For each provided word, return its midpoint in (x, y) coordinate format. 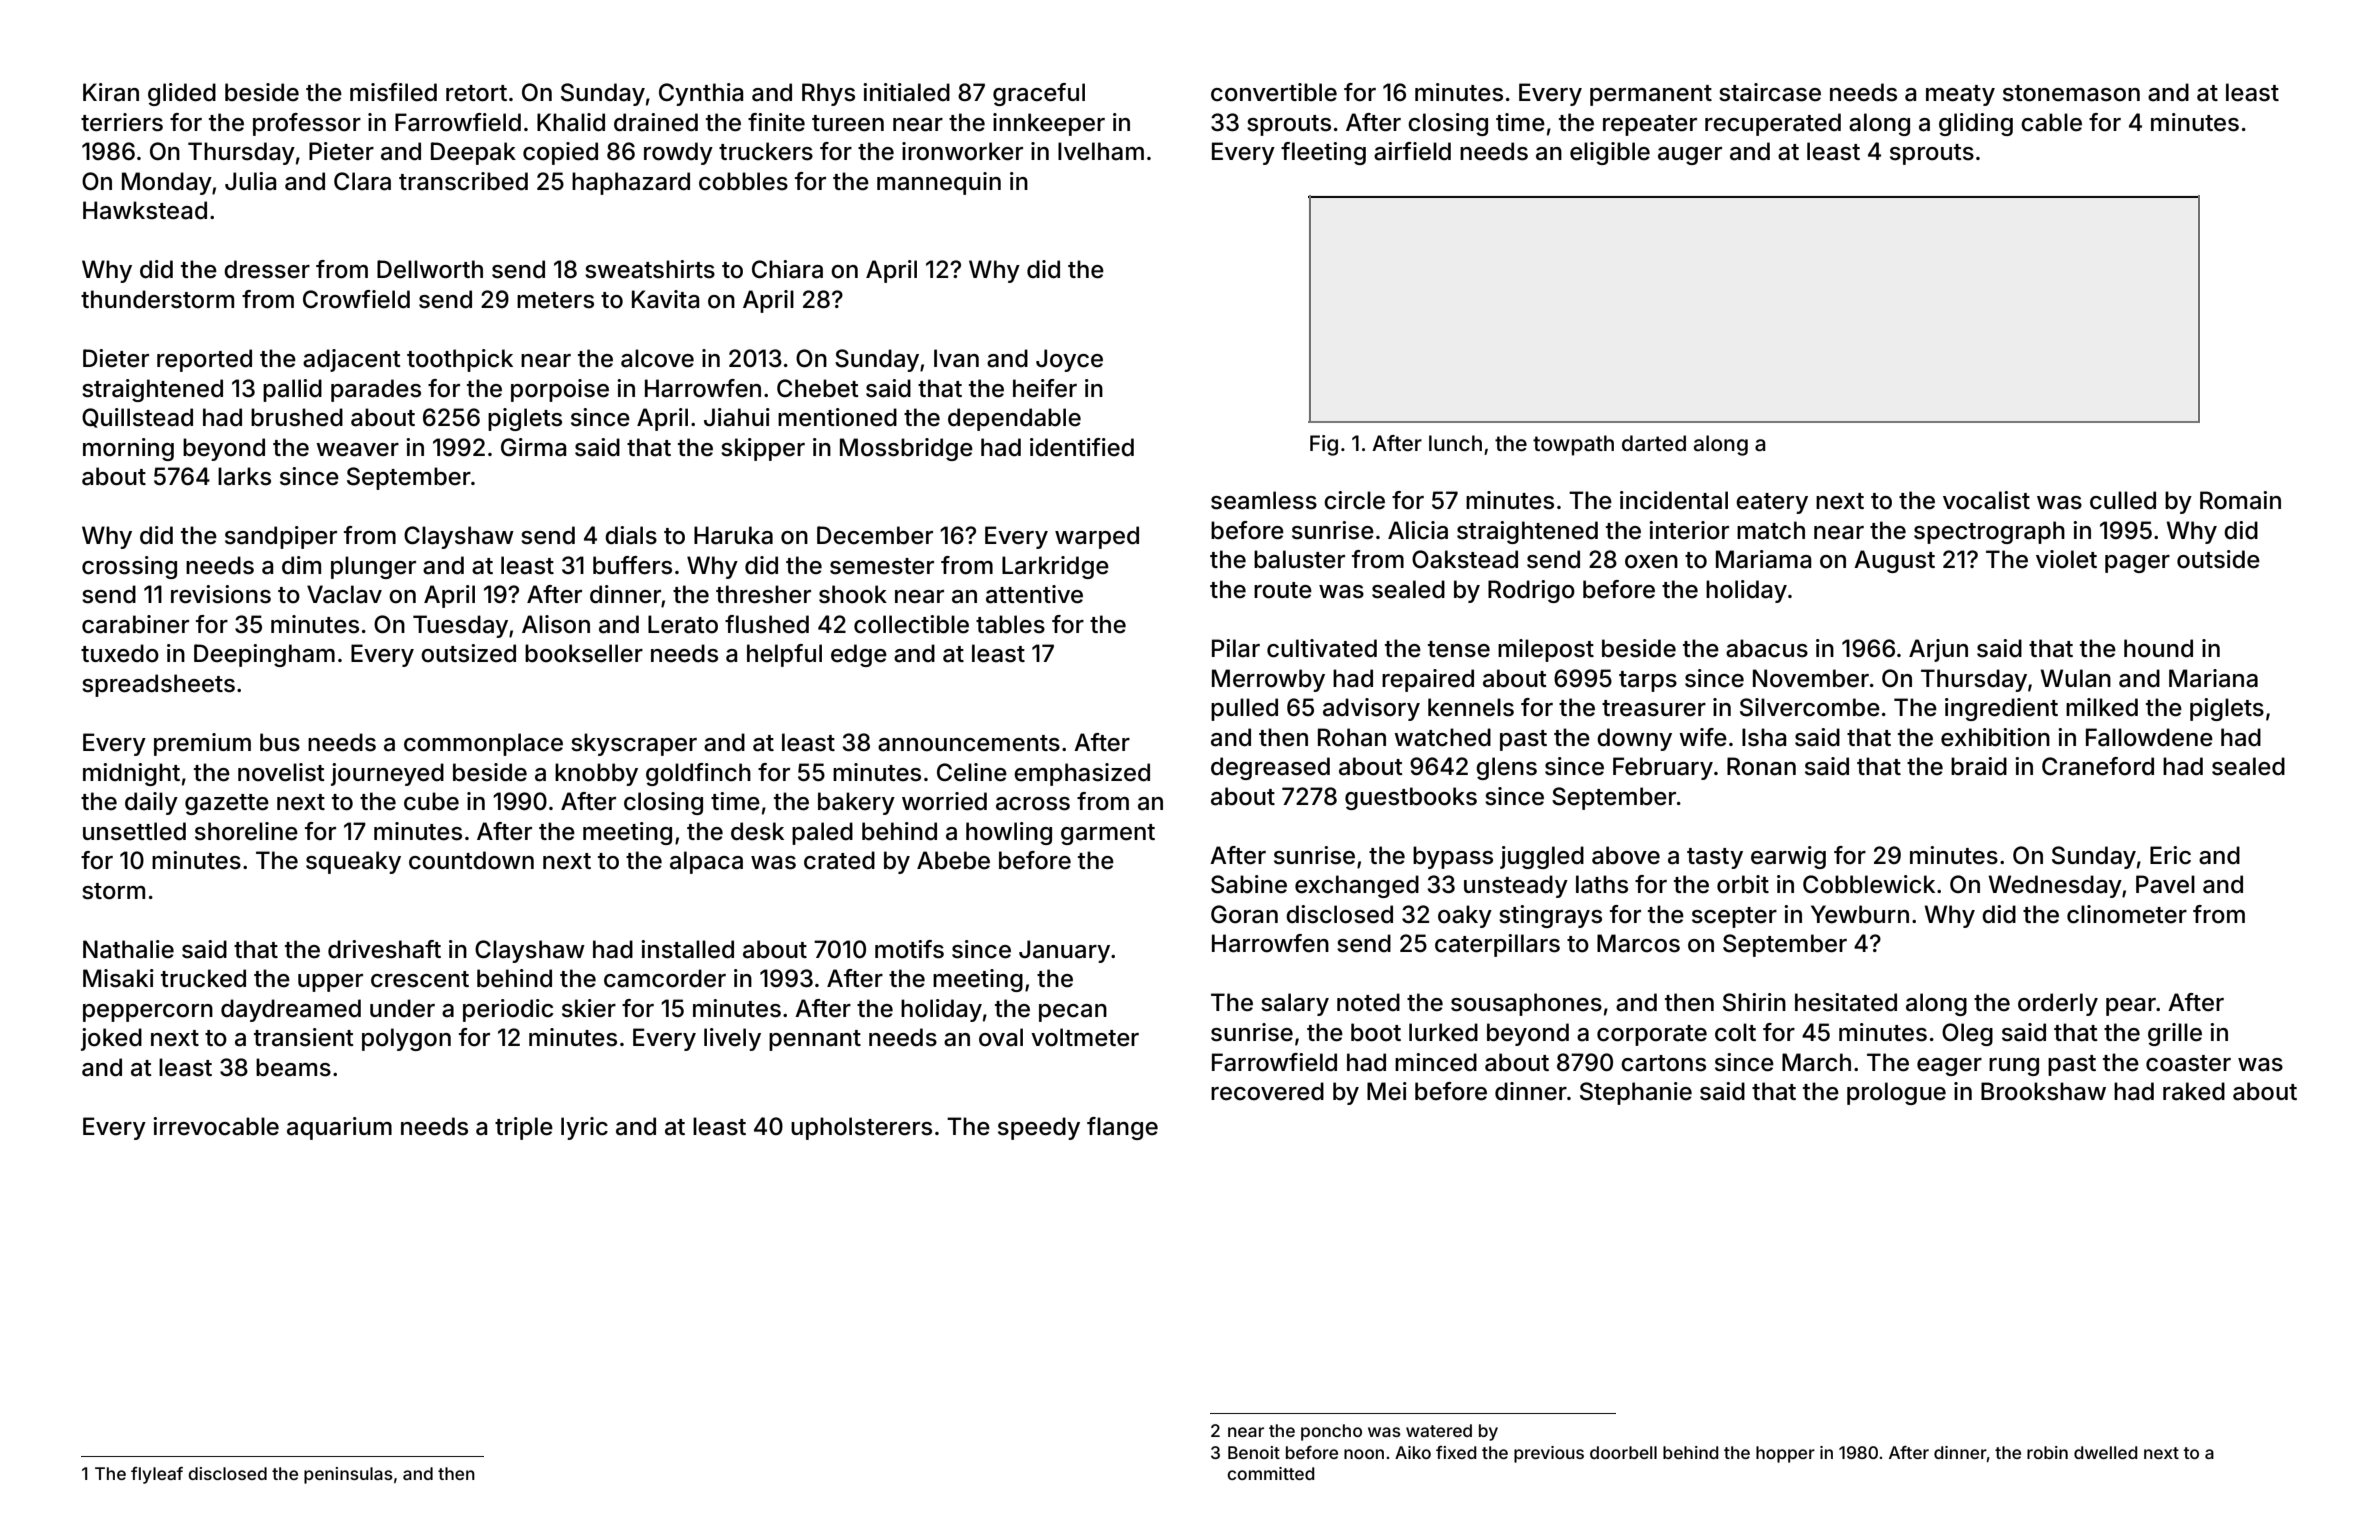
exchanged (1357, 886)
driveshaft (384, 949)
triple (524, 1128)
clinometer (2127, 914)
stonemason (2071, 93)
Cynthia (701, 94)
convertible (1274, 92)
